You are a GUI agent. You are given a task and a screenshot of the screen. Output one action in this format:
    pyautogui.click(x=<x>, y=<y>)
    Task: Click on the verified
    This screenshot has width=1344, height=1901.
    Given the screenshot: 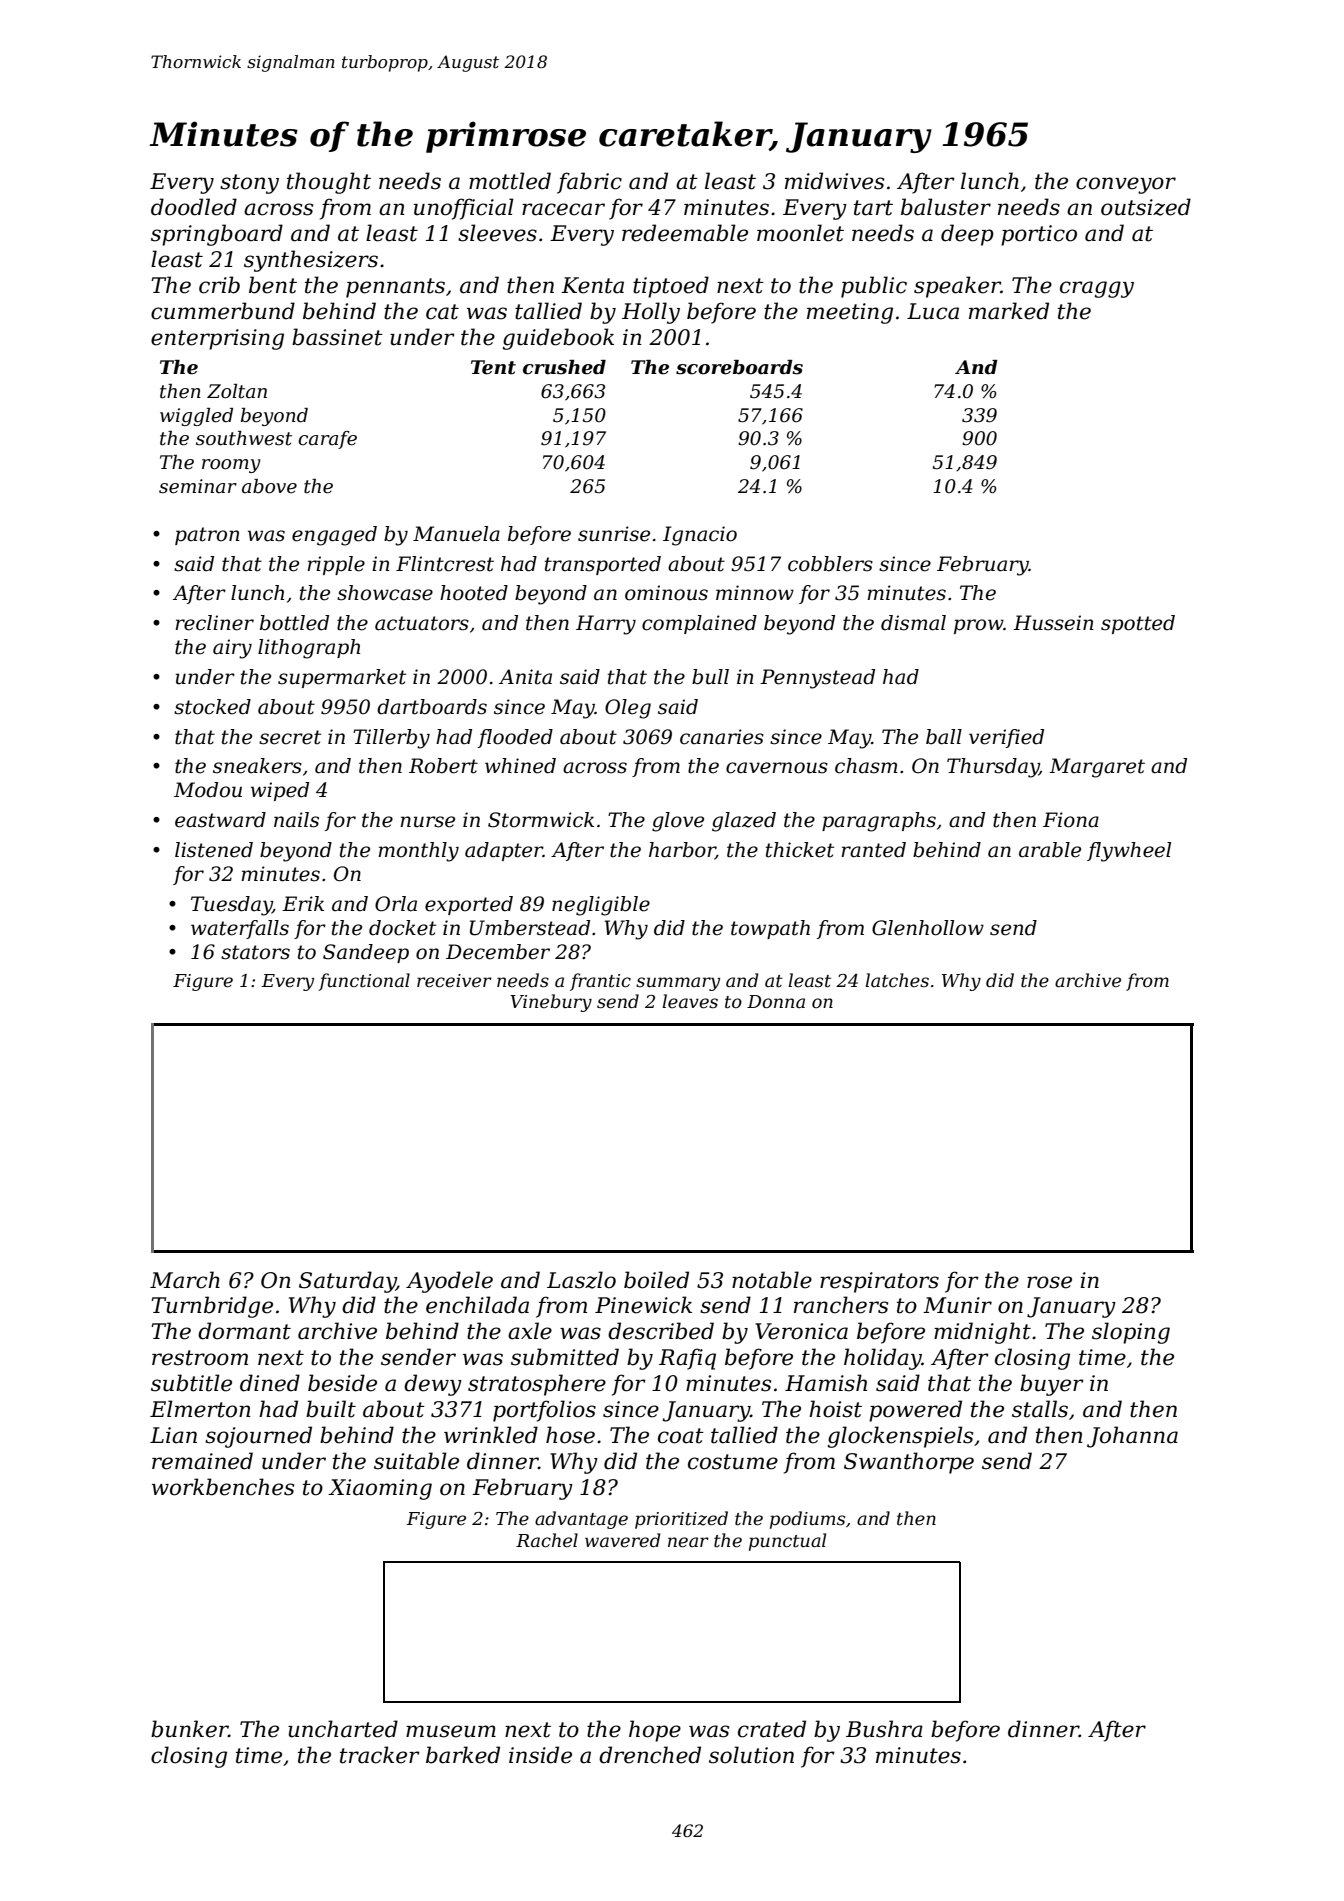 What is the action you would take?
    pyautogui.click(x=1006, y=738)
